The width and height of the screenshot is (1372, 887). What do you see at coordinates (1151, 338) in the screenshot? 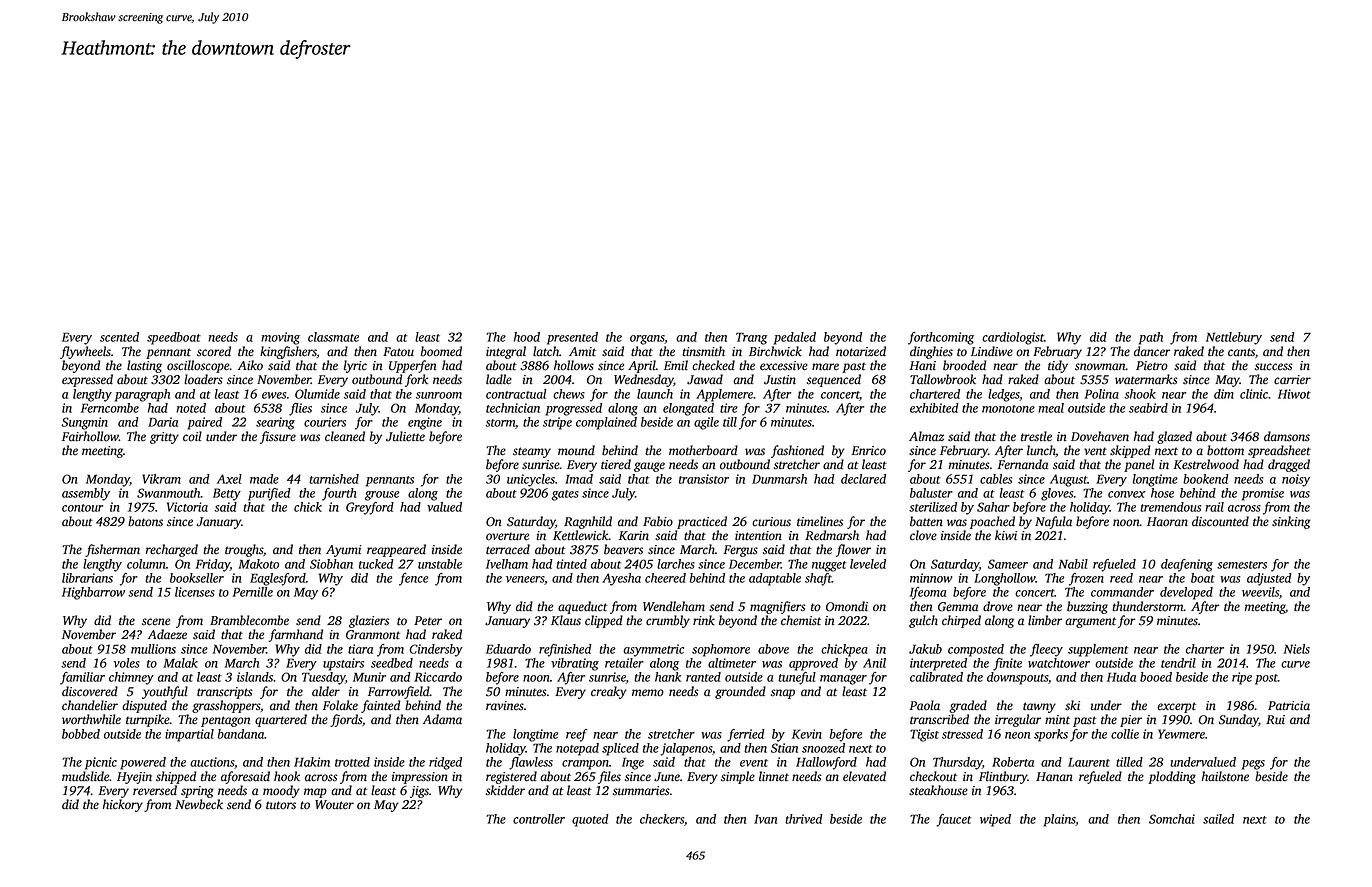
I see `path` at bounding box center [1151, 338].
